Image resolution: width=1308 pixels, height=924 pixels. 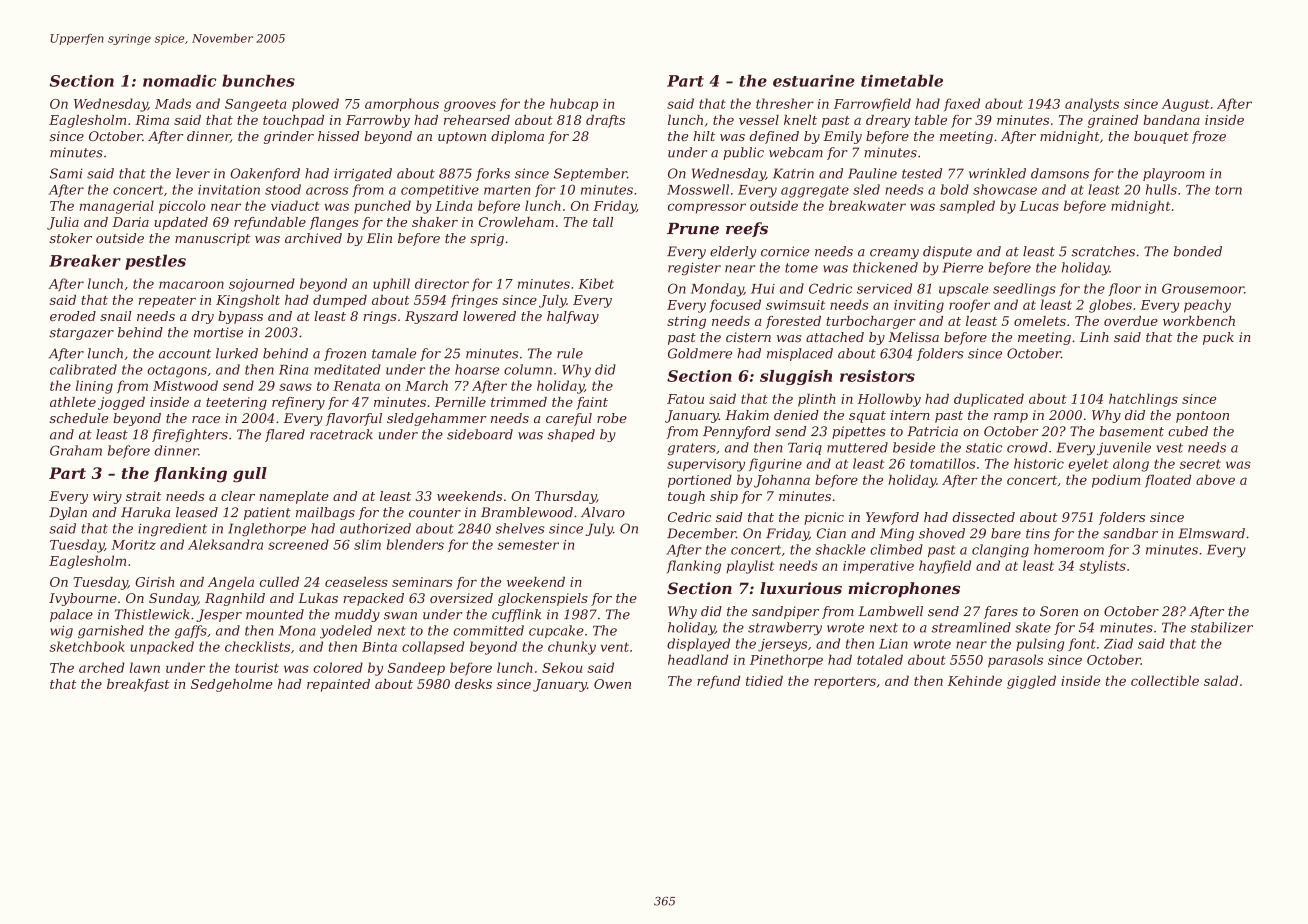 What do you see at coordinates (85, 260) in the document?
I see `Breaker` at bounding box center [85, 260].
